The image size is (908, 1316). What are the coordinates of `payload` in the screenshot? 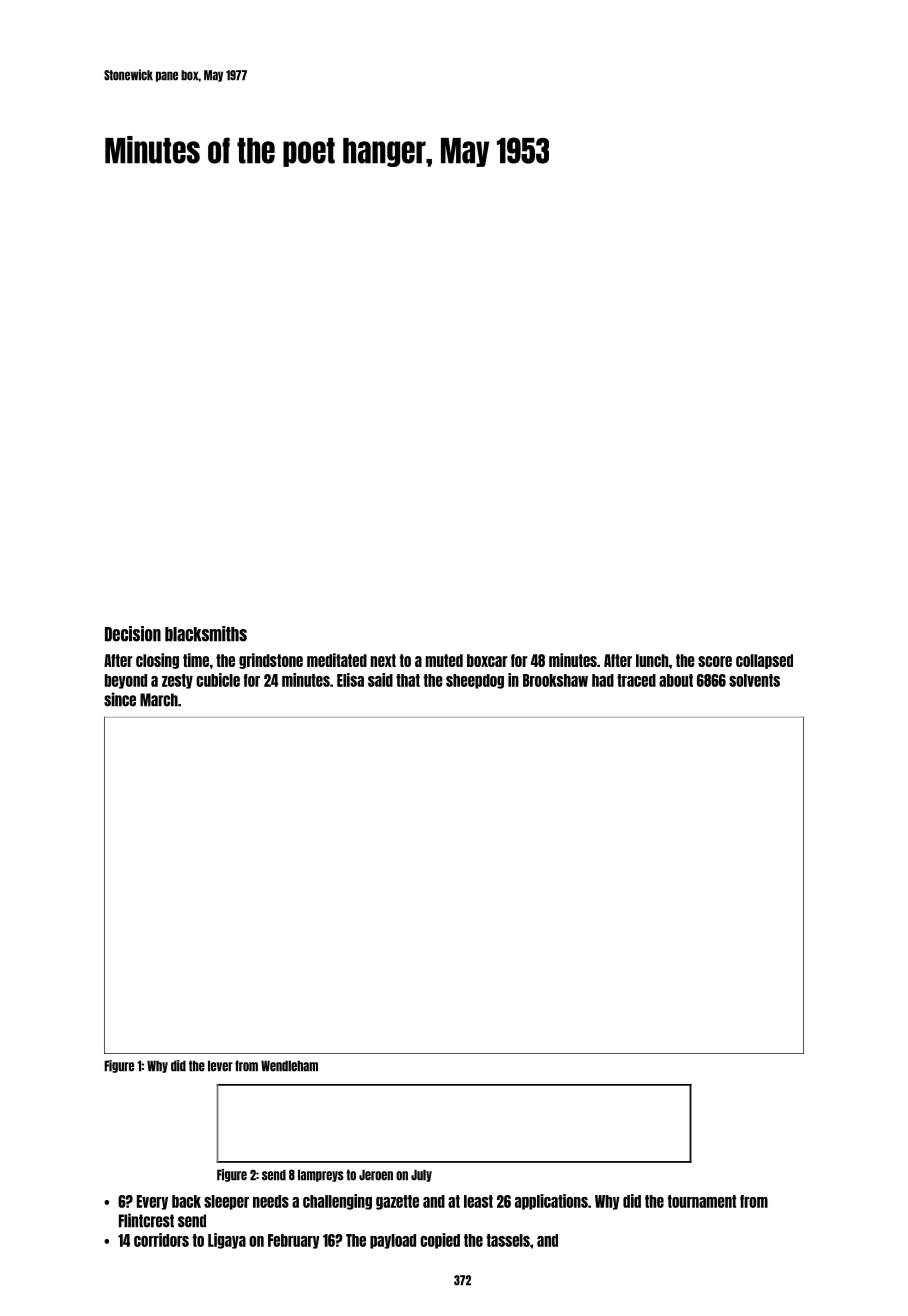 It's located at (393, 1241).
